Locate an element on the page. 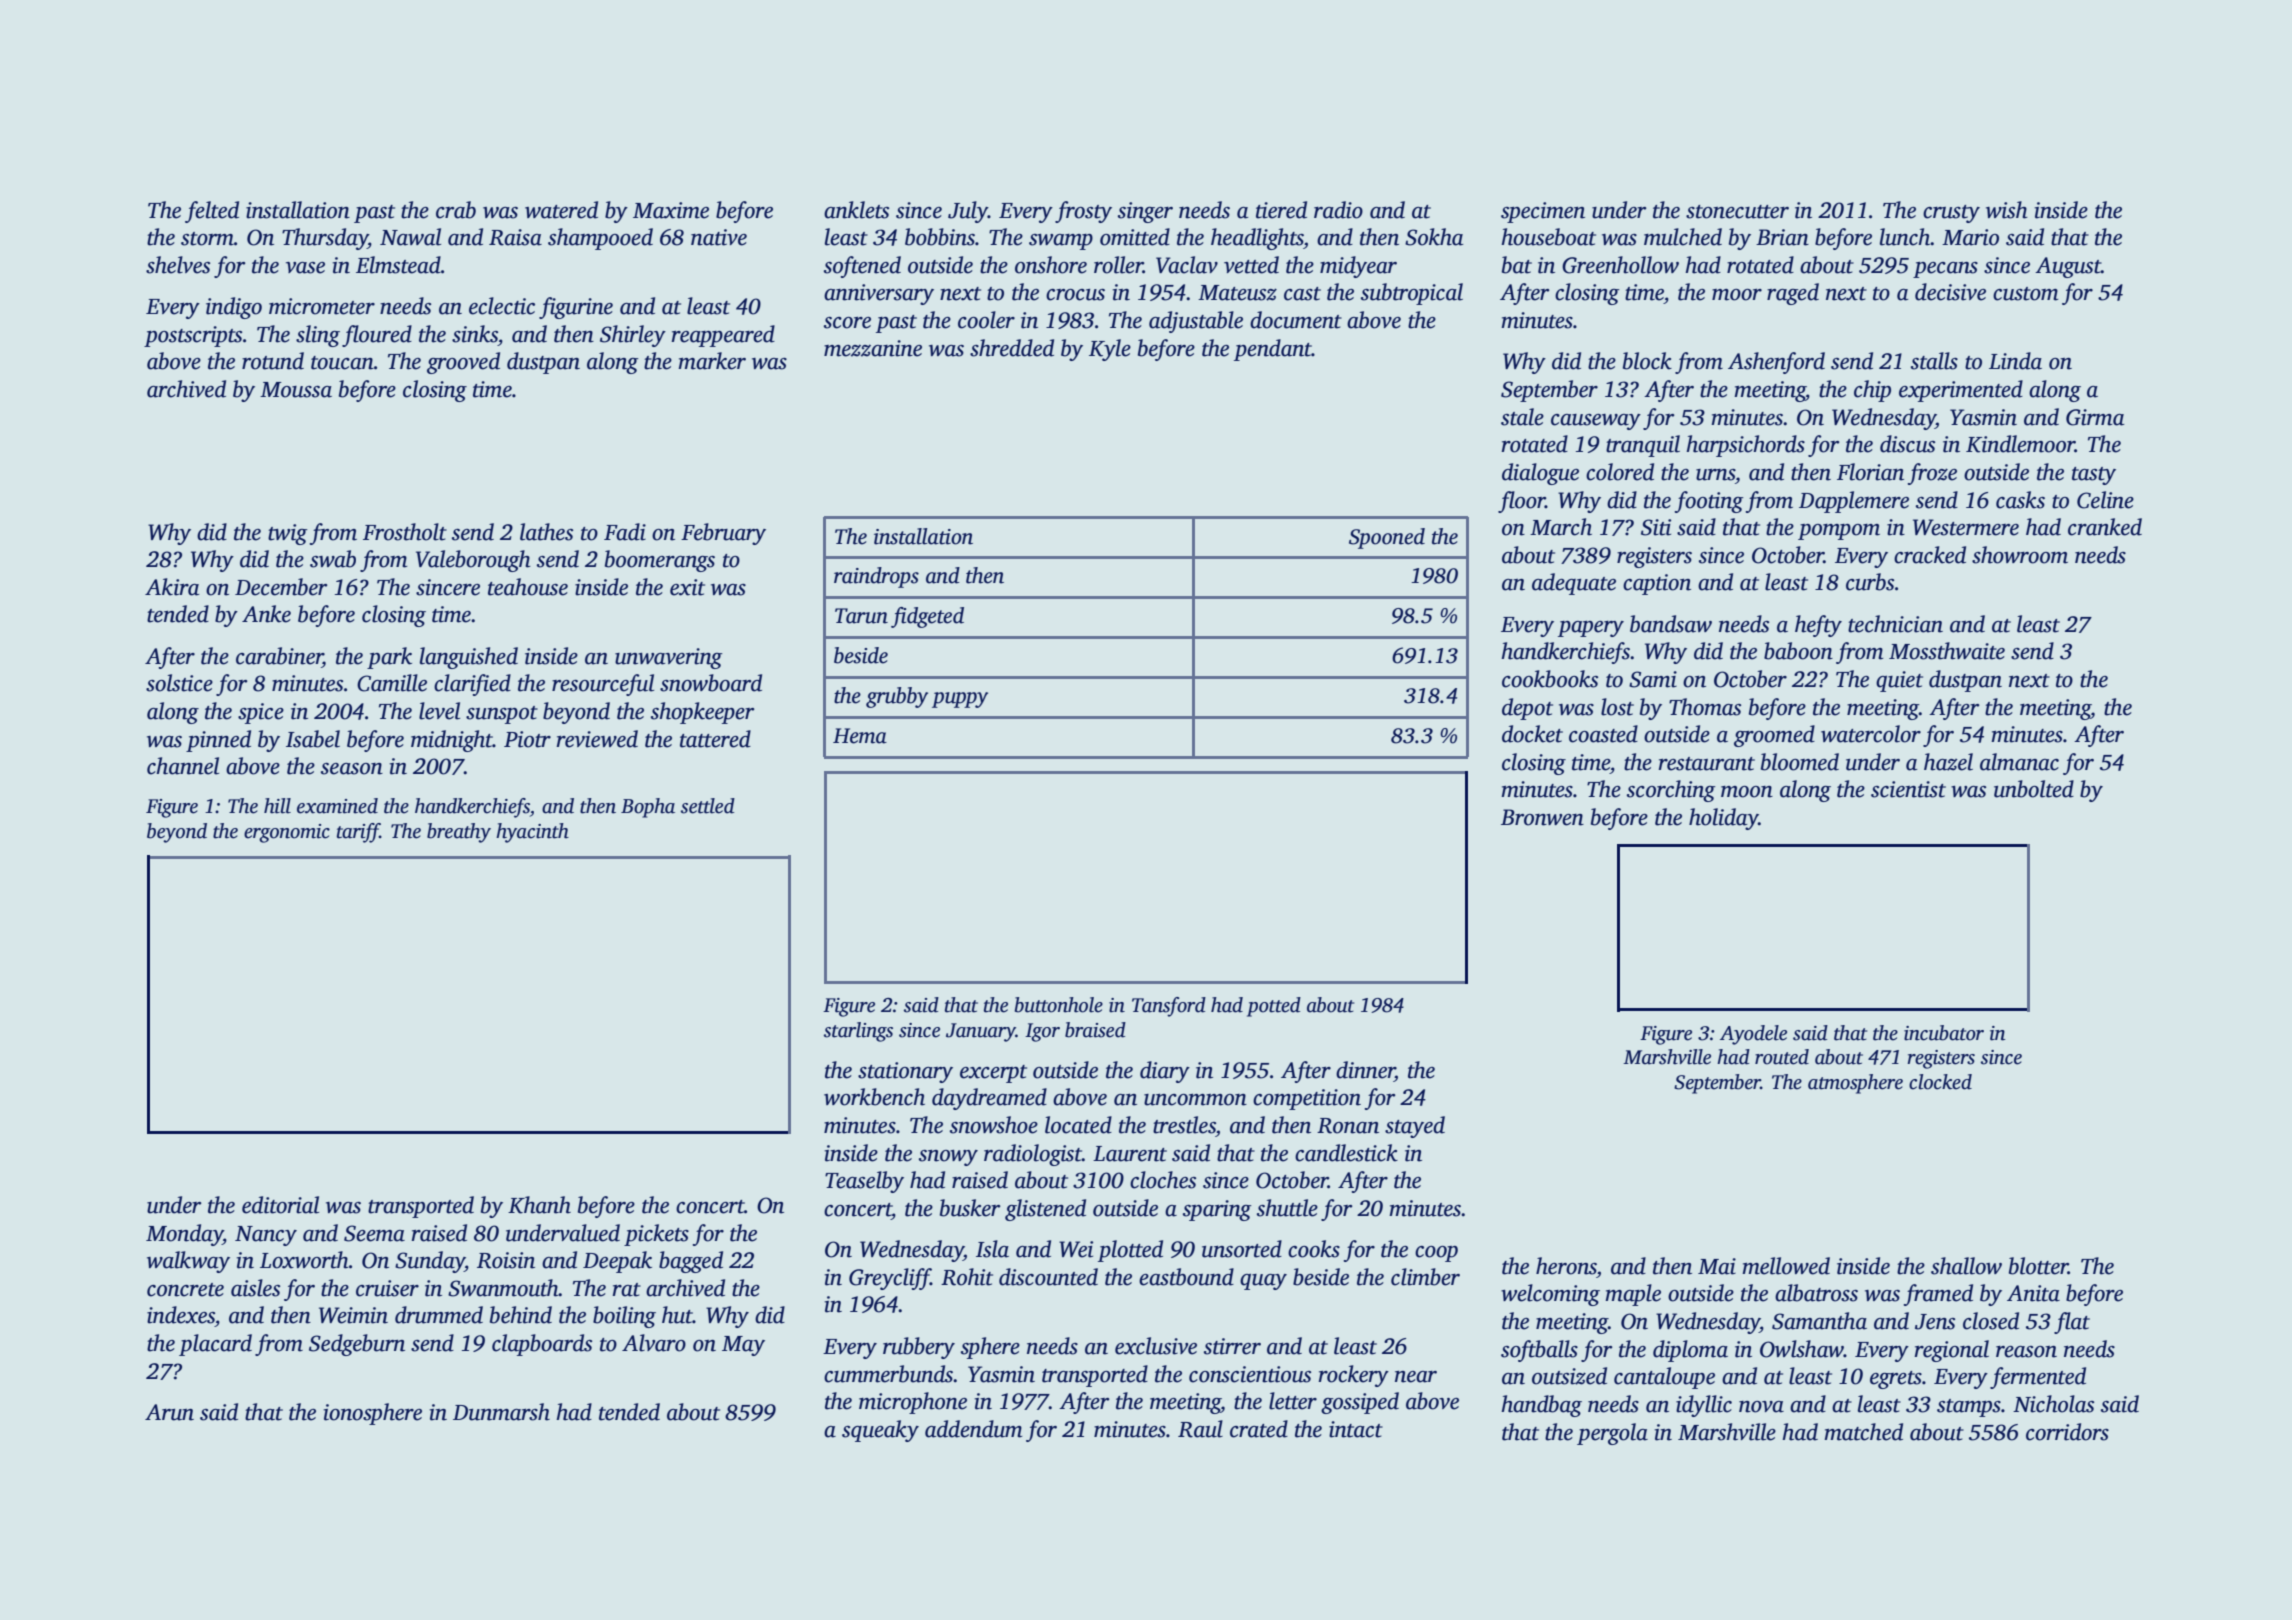  Bronwen is located at coordinates (1542, 817).
